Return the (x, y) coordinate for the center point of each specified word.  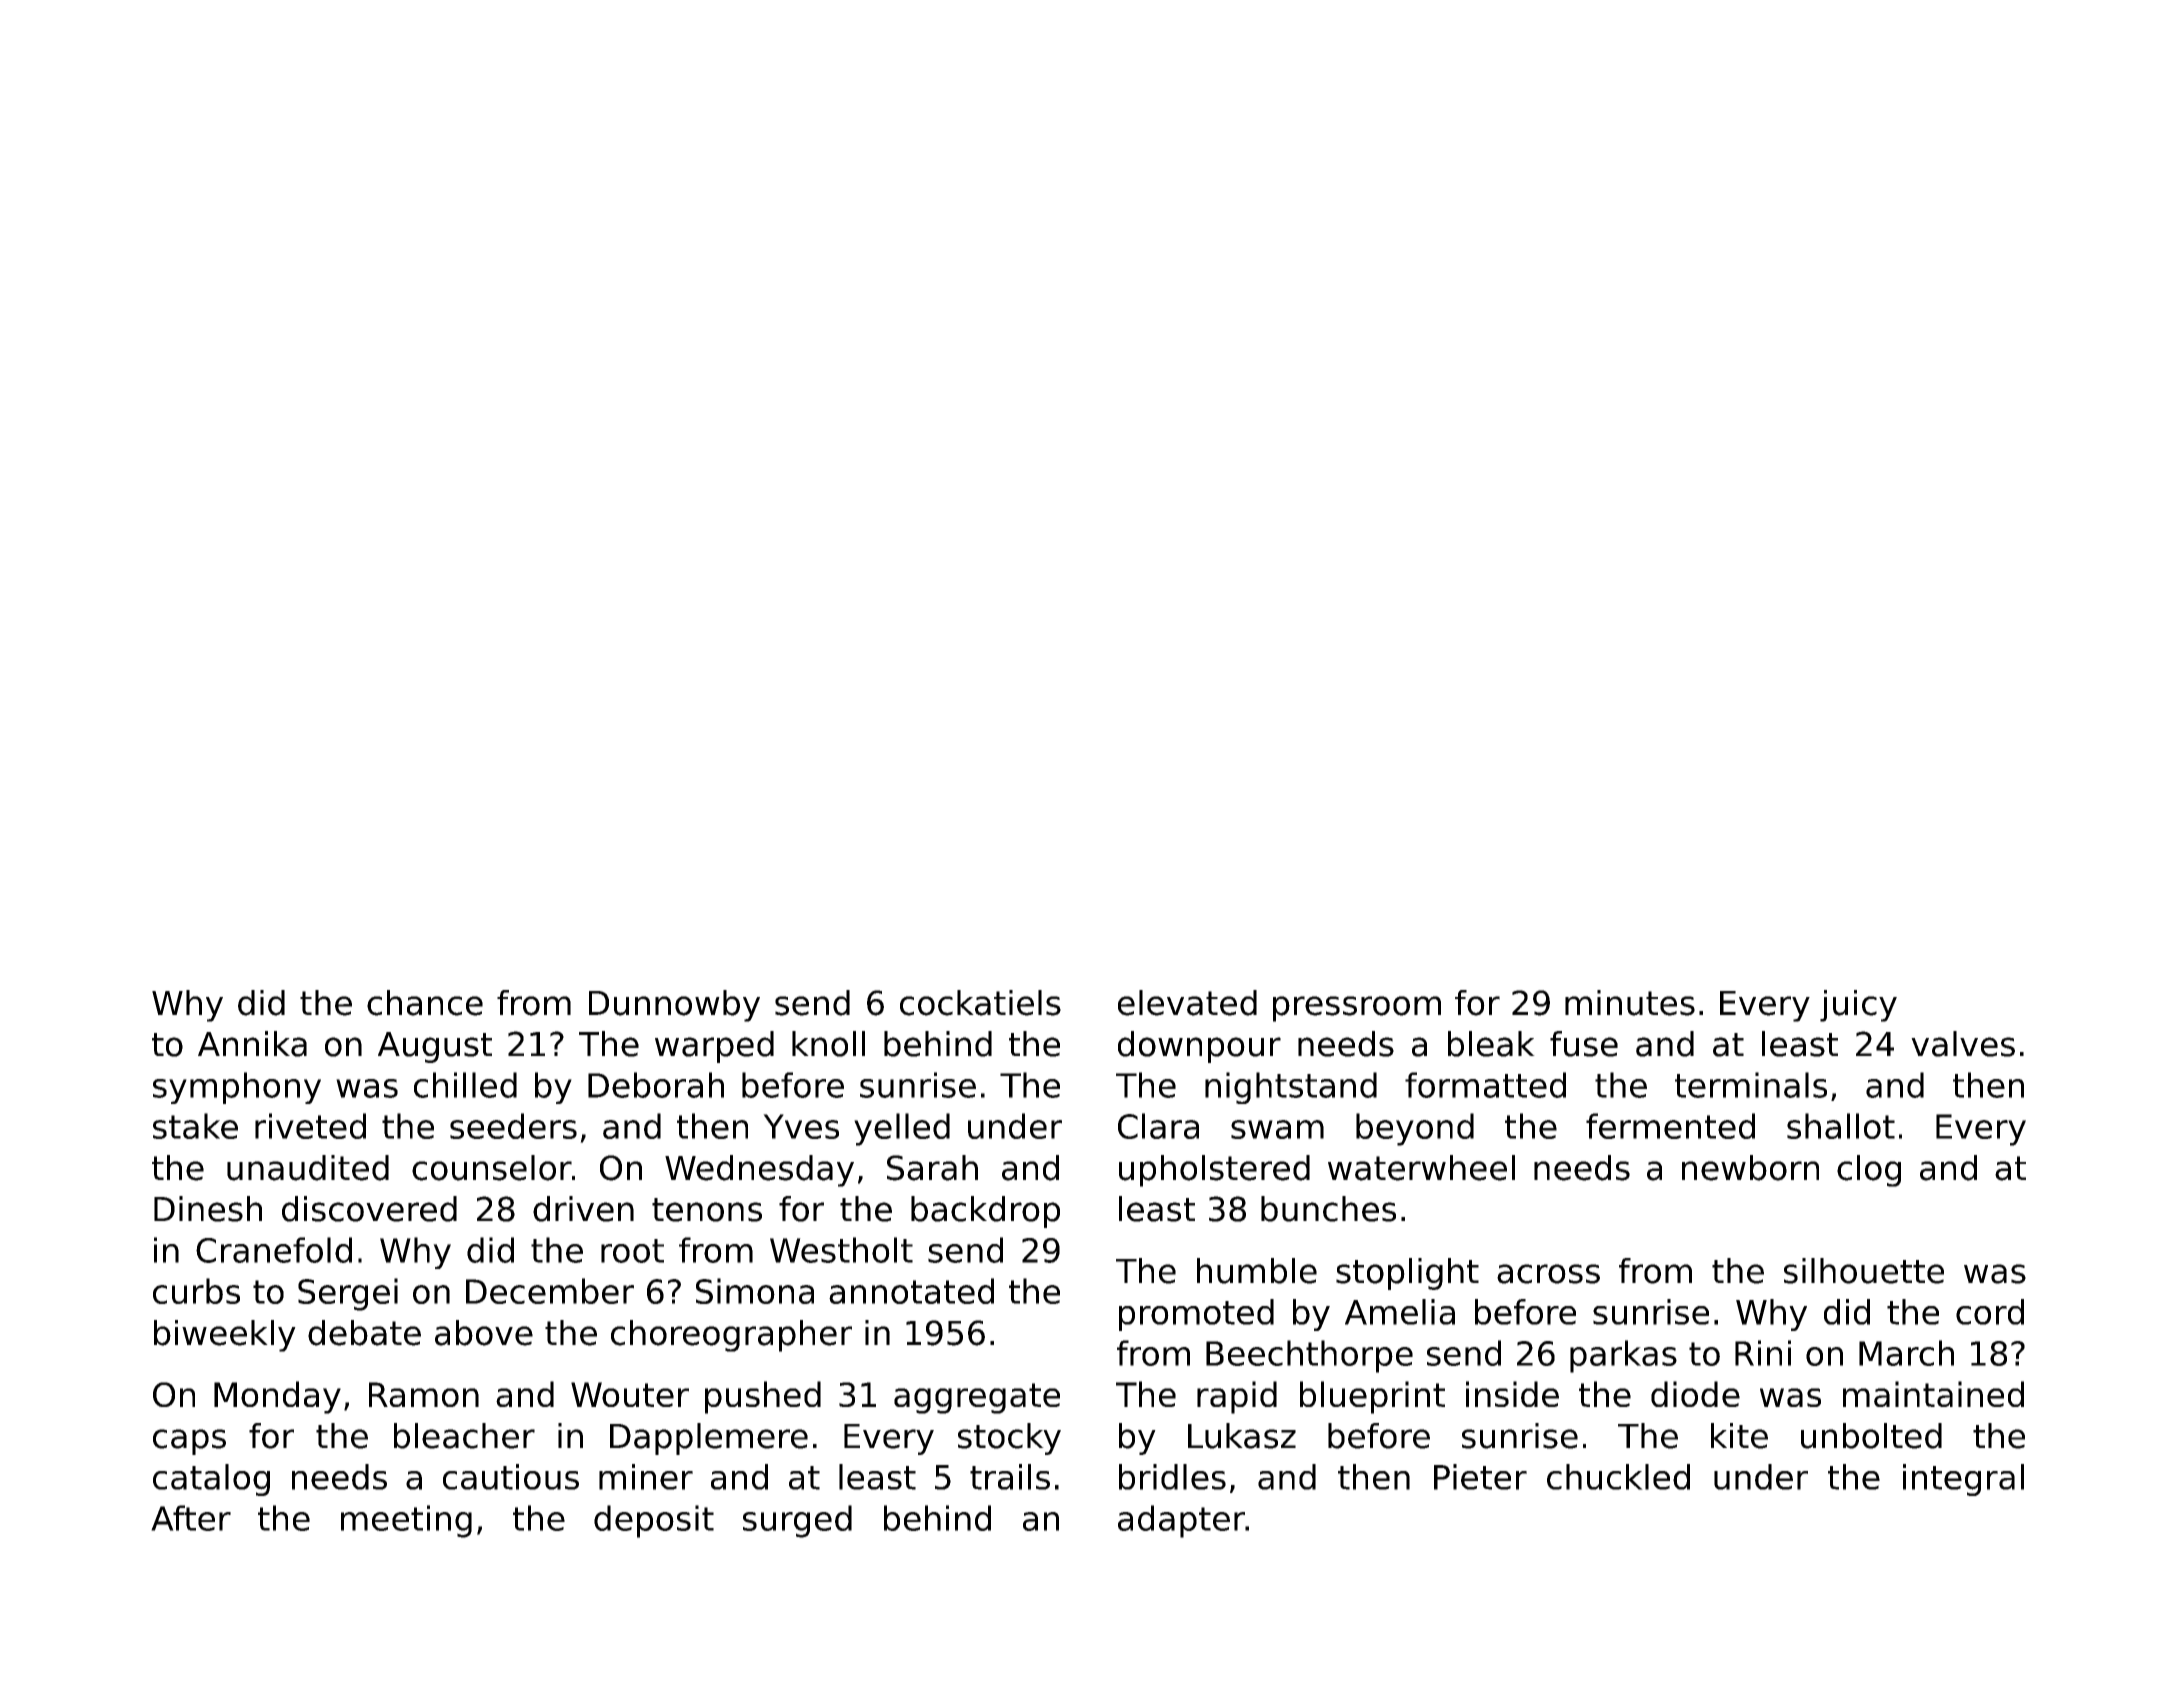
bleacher (464, 1436)
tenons (707, 1210)
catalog (211, 1480)
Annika (252, 1044)
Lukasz (1242, 1436)
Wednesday (759, 1171)
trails (1010, 1477)
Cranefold (274, 1250)
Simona (755, 1291)
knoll (828, 1044)
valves (1963, 1044)
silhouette (1864, 1271)
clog (1869, 1171)
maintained (1933, 1394)
